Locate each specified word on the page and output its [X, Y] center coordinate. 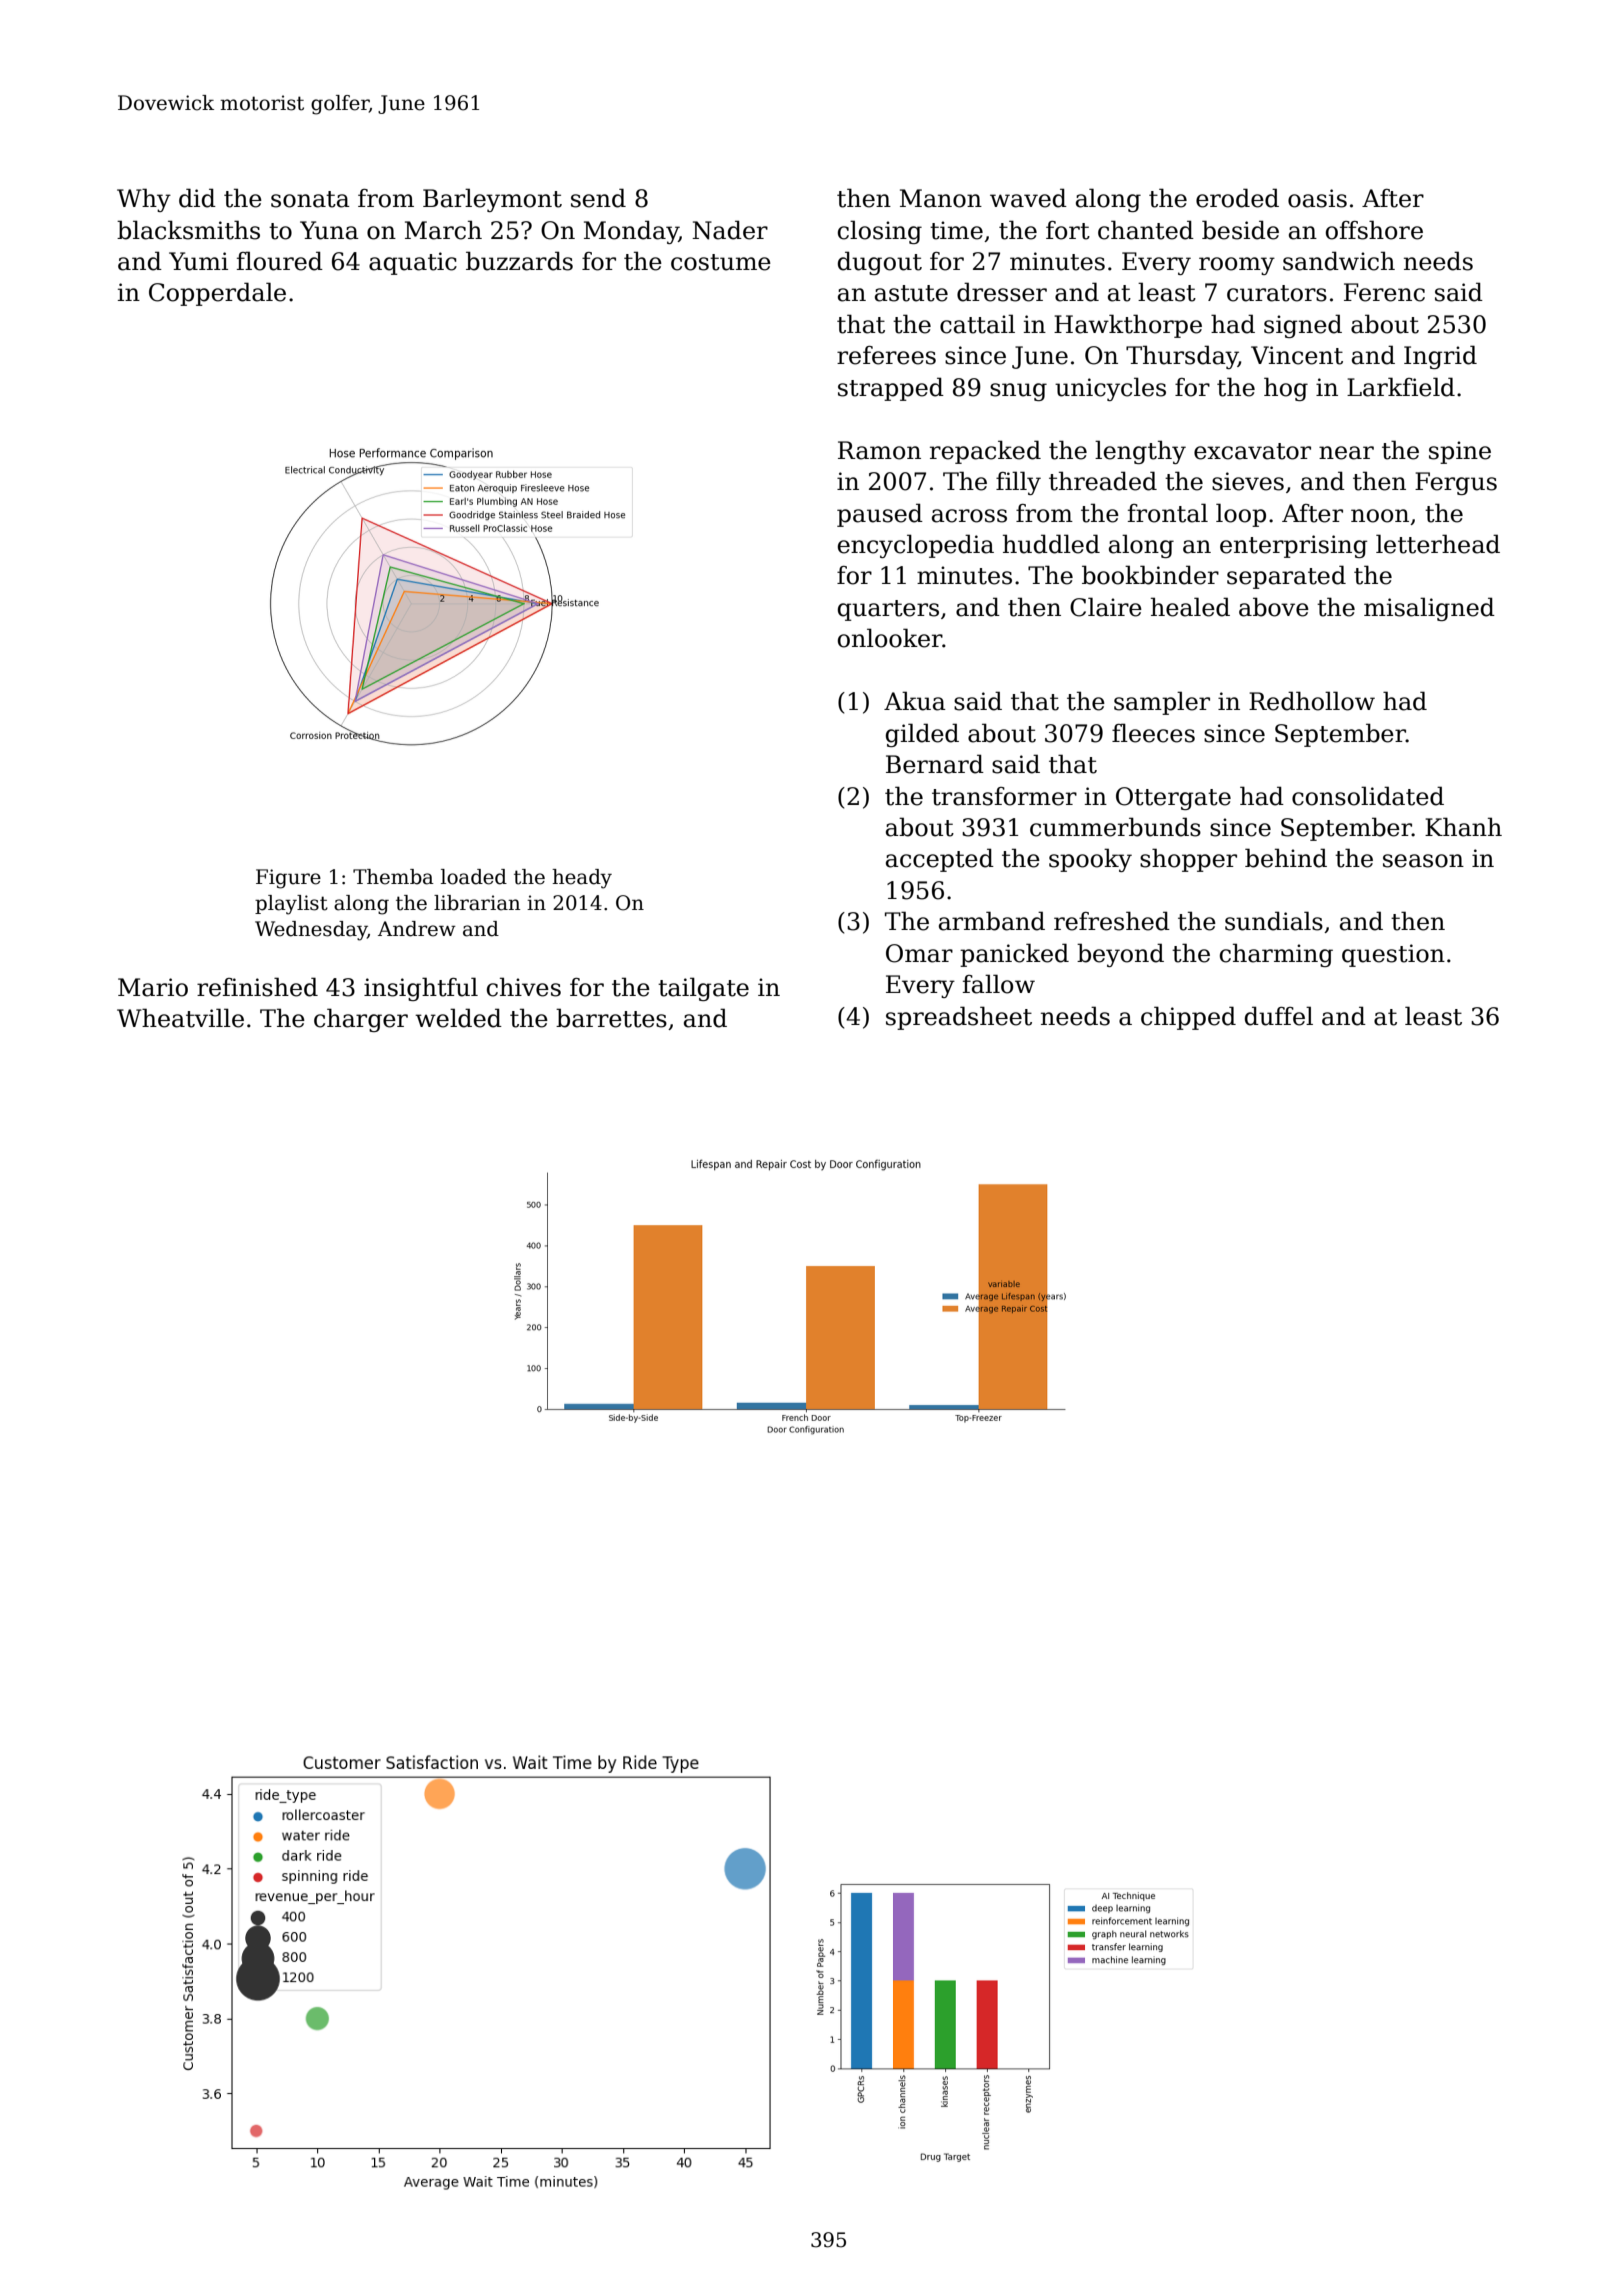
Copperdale [217, 294]
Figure [288, 879]
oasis [1317, 198]
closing [880, 232]
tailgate [703, 989]
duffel [1279, 1016]
